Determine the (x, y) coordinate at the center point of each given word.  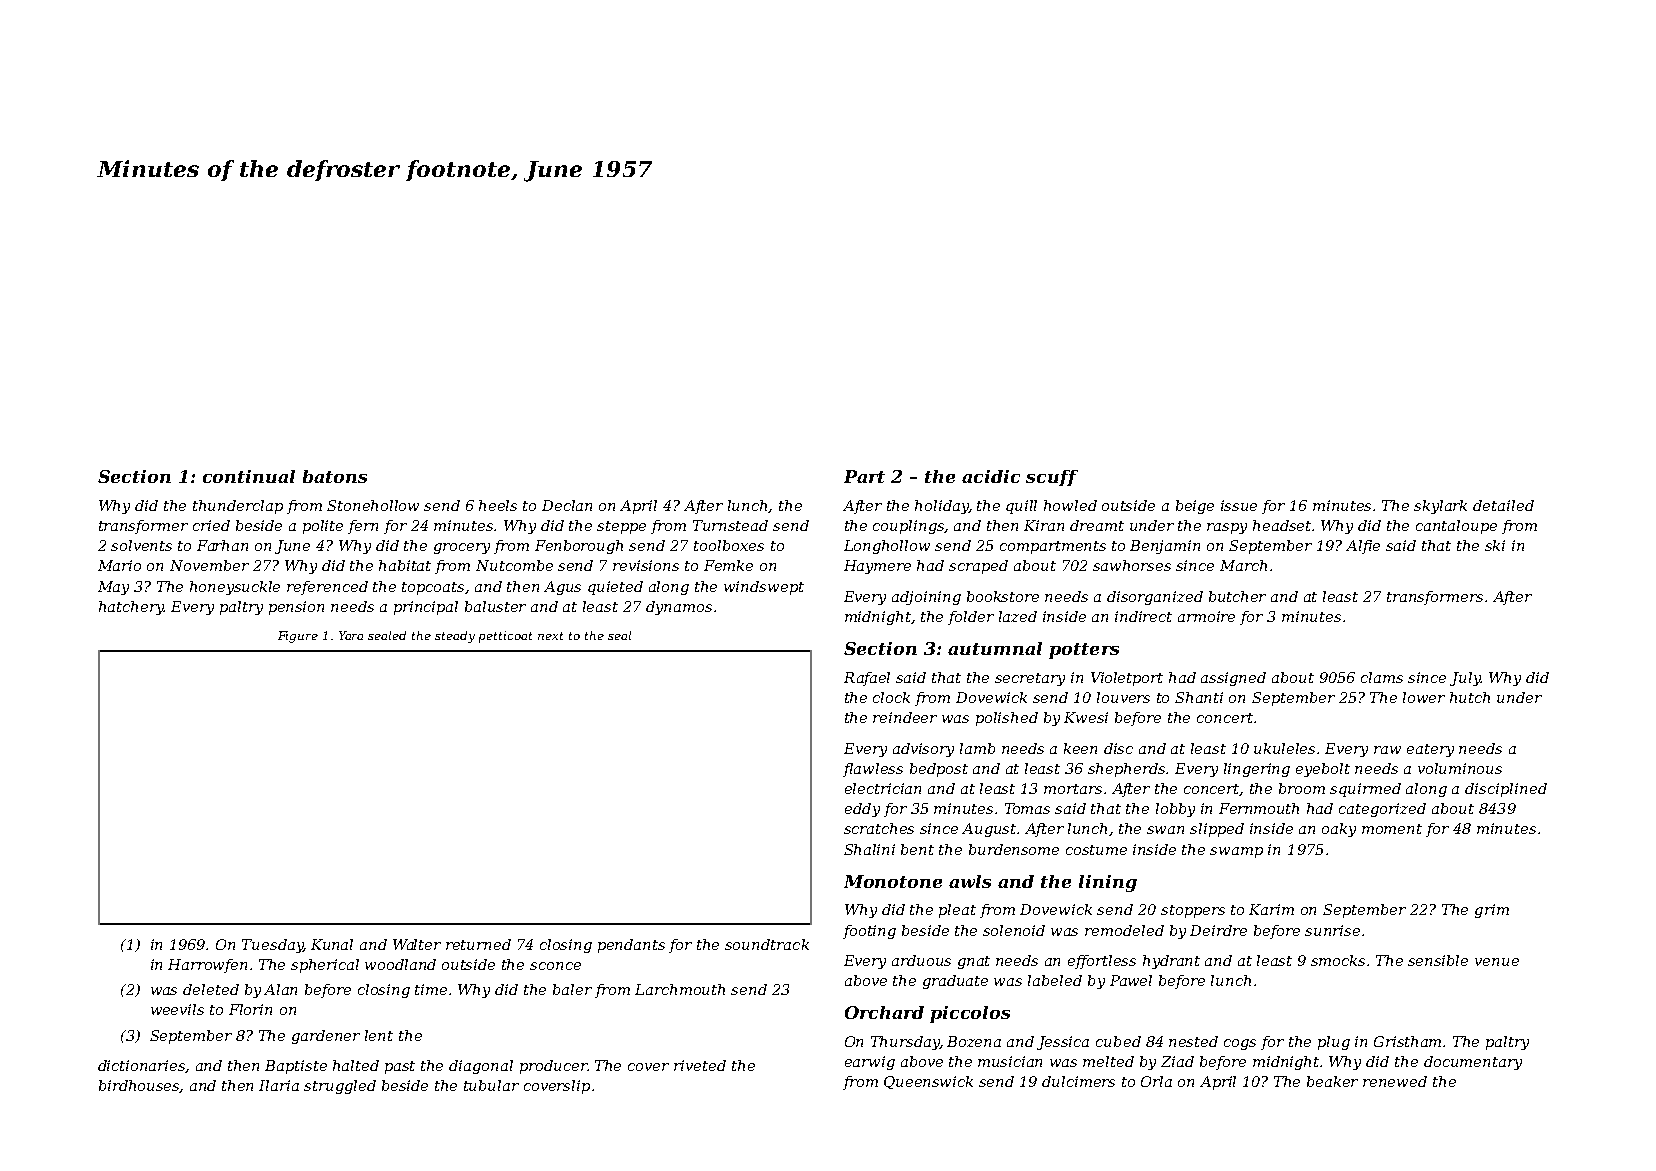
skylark (1440, 507)
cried (211, 525)
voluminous (1460, 768)
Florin (250, 1009)
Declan (567, 505)
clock (891, 697)
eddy (862, 810)
